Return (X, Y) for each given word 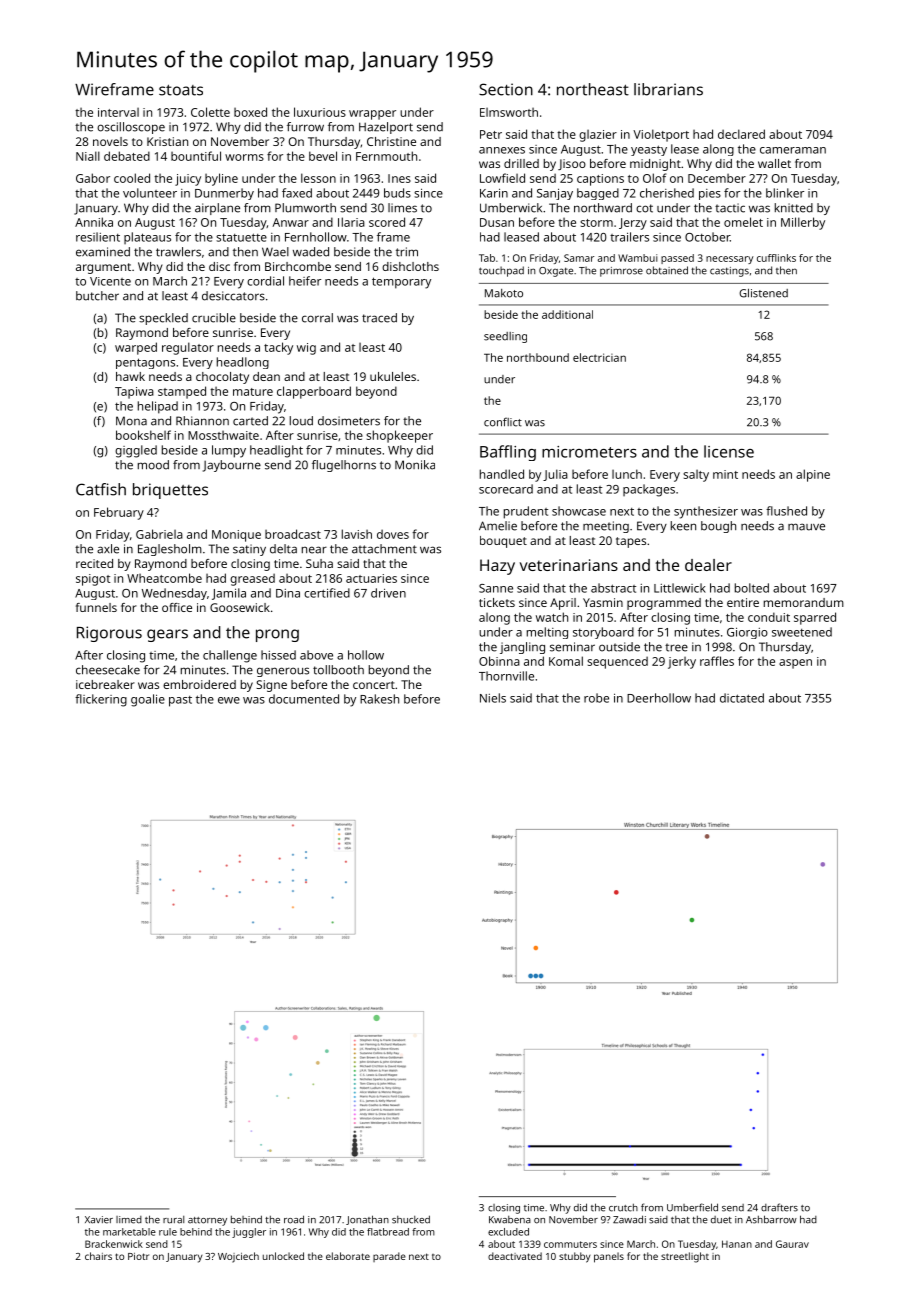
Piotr (138, 1256)
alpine (813, 475)
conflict (503, 422)
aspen (795, 664)
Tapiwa (134, 393)
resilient (98, 237)
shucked (411, 1219)
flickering (101, 700)
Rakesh (379, 699)
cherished (667, 193)
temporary (401, 283)
